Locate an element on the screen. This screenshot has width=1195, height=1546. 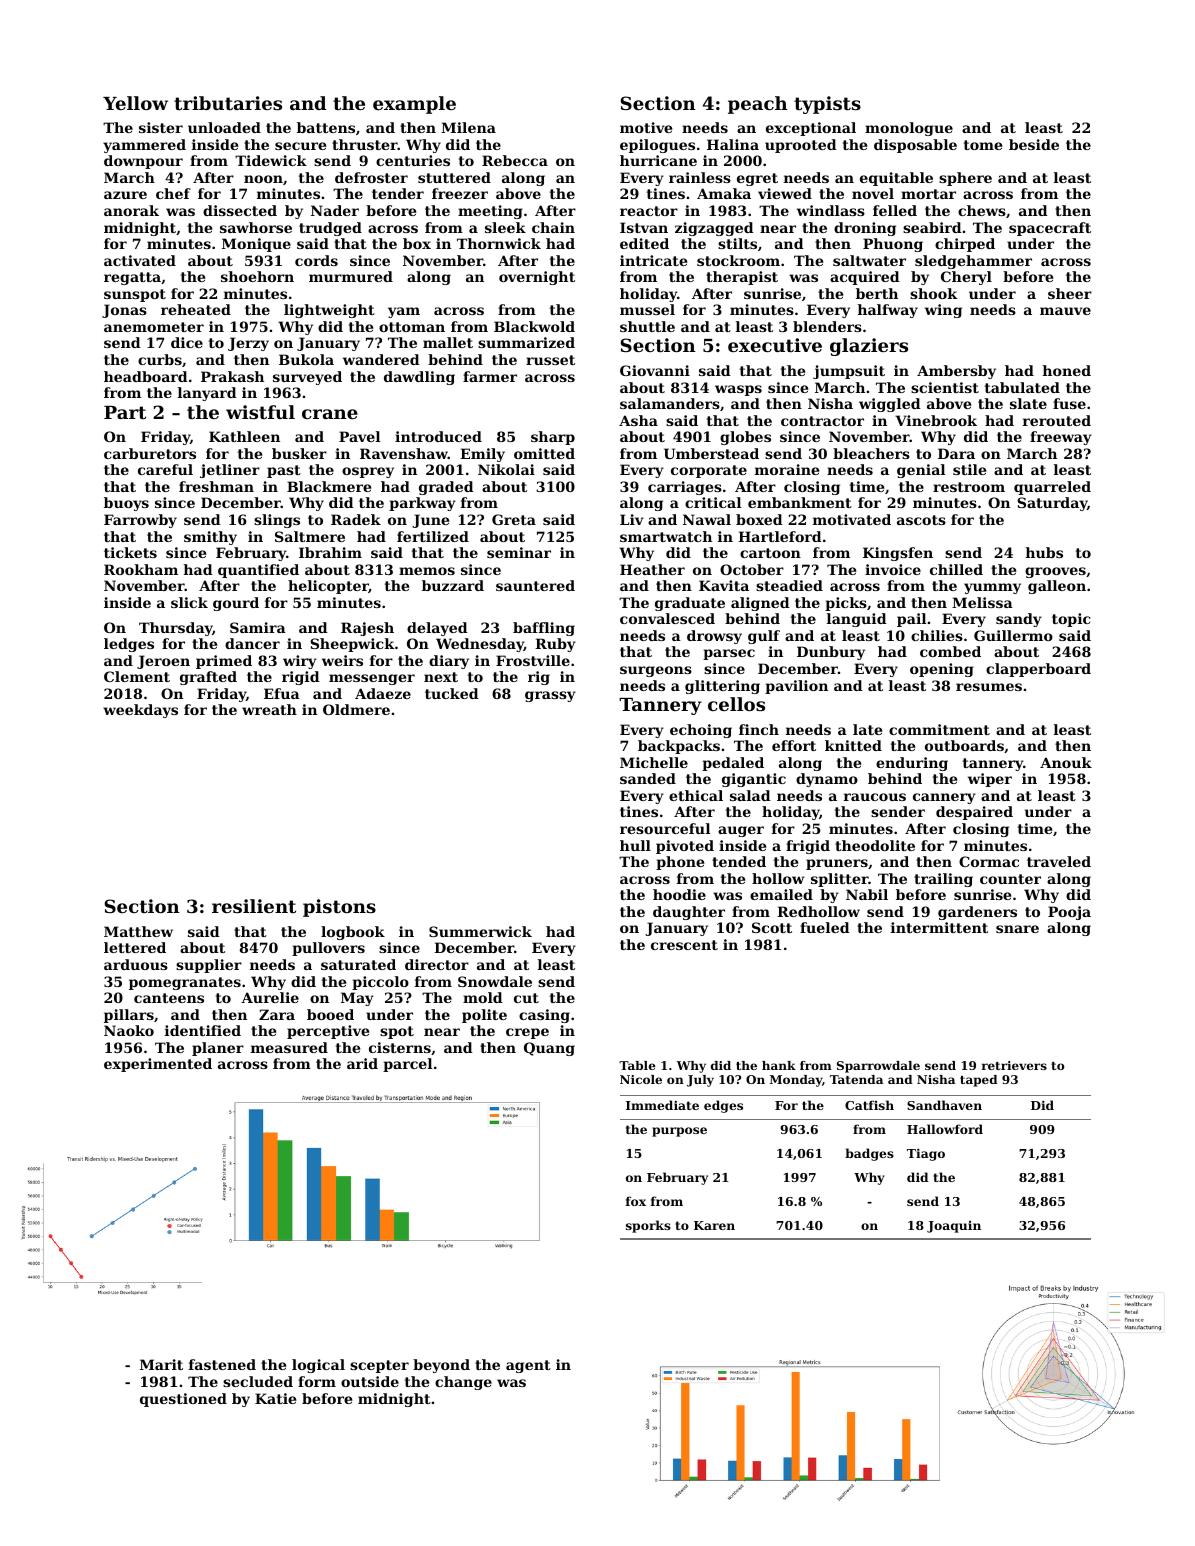
hubs is located at coordinates (1044, 552).
